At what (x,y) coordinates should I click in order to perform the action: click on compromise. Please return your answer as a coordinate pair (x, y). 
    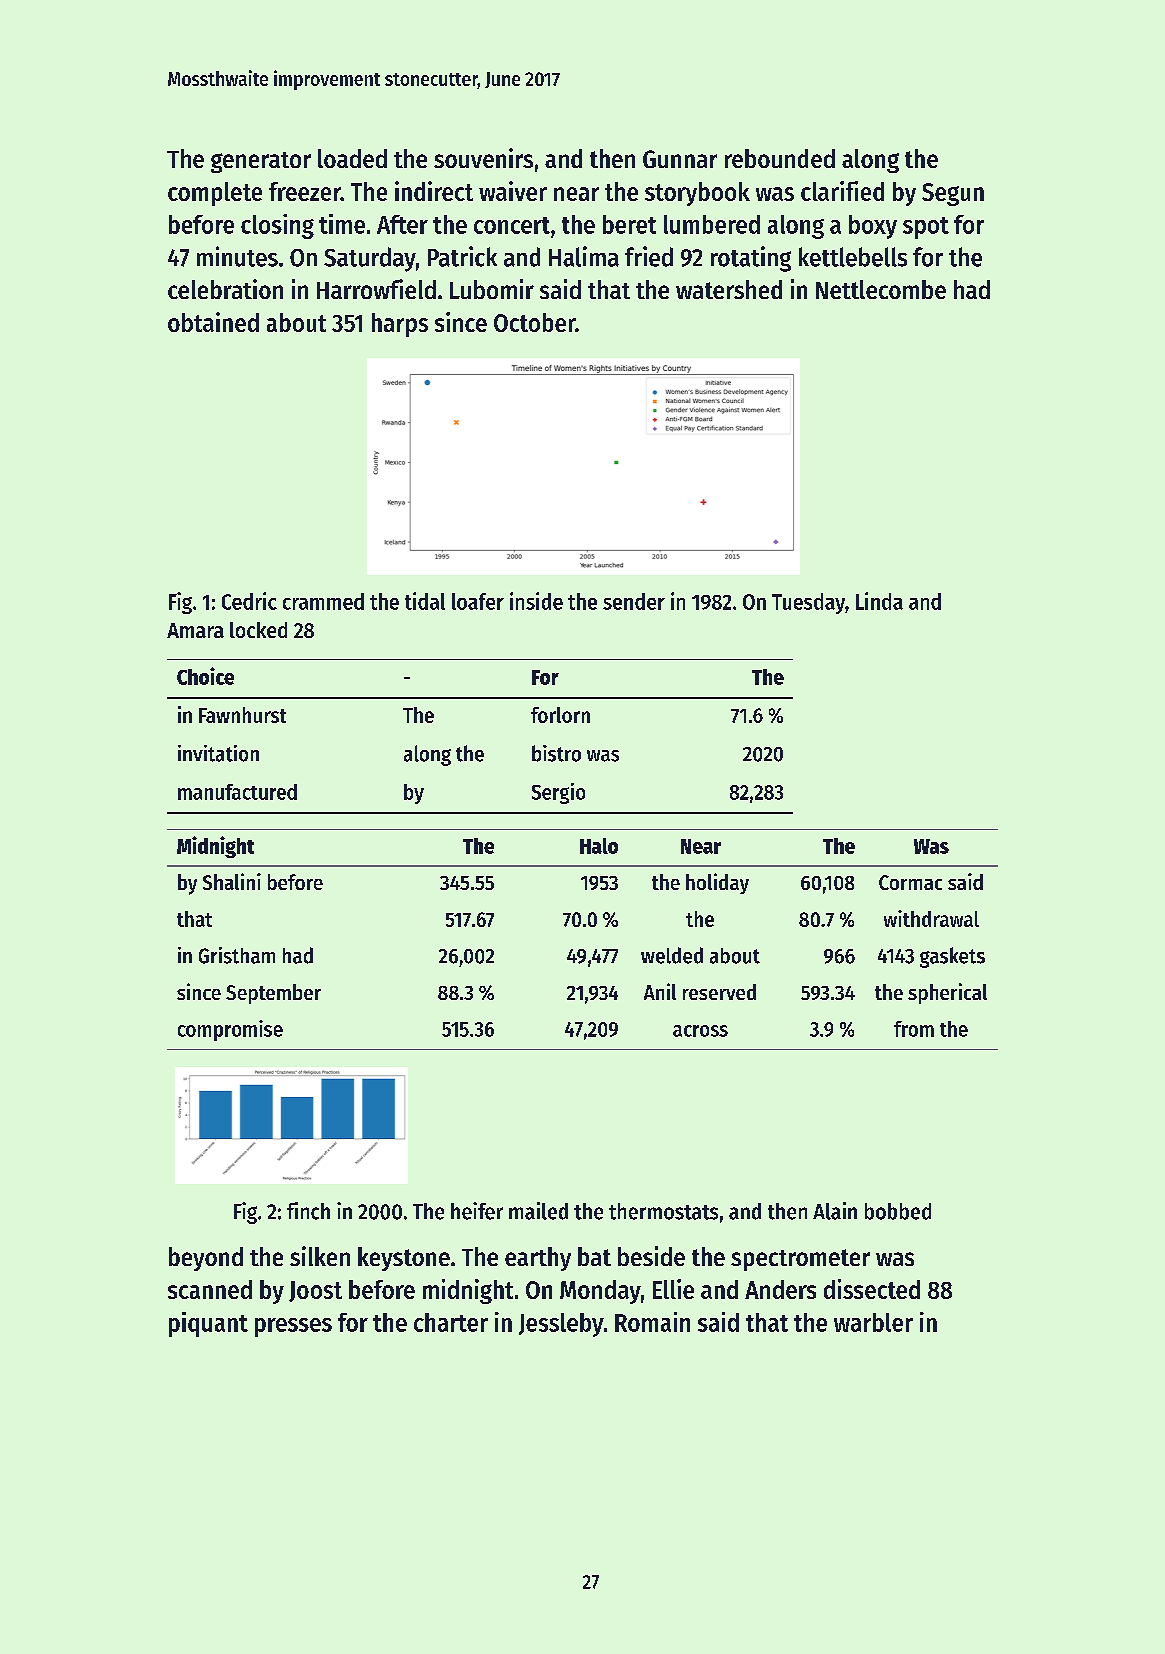
    Looking at the image, I should click on (230, 1030).
